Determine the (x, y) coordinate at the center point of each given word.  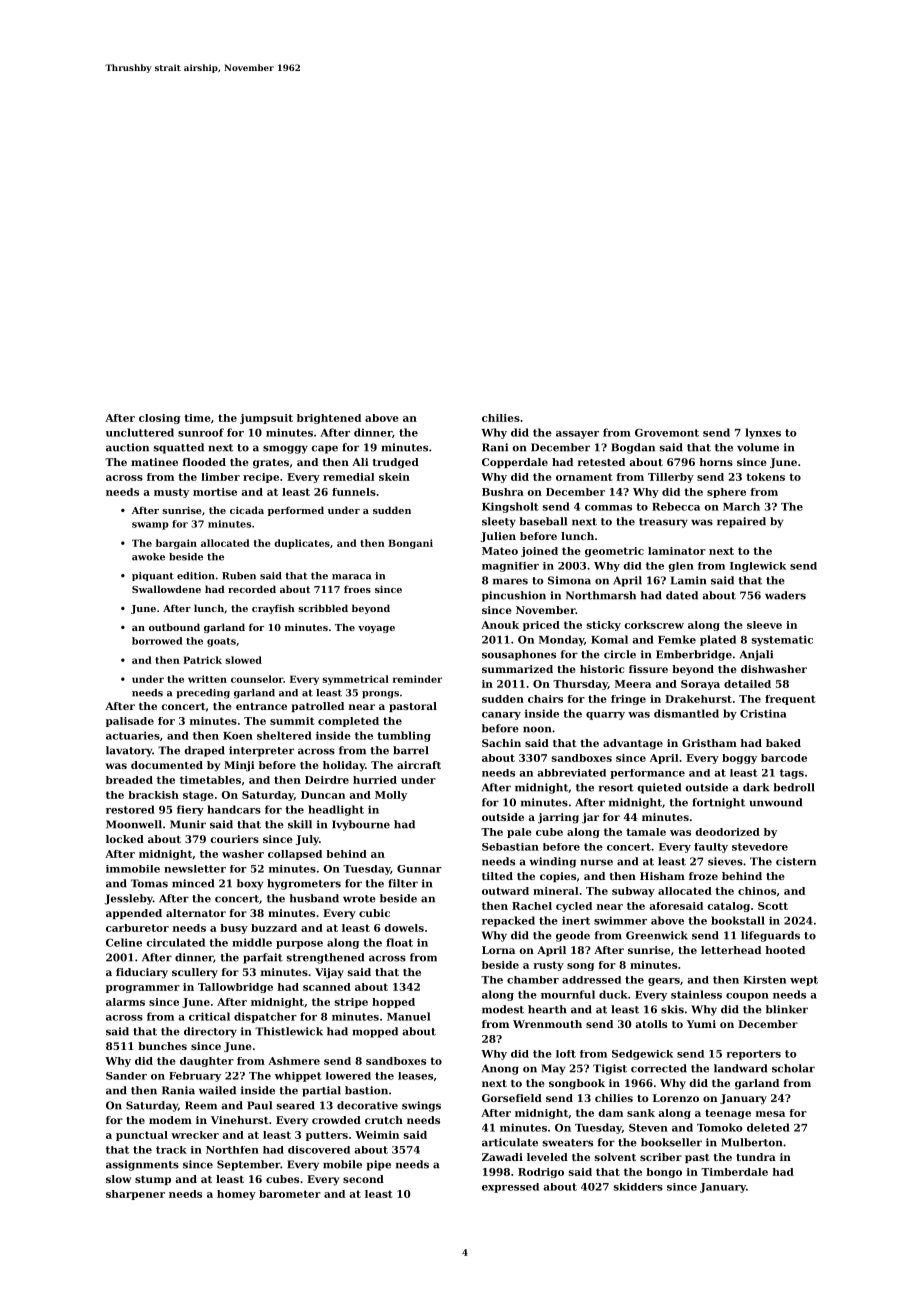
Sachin (501, 743)
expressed (510, 1188)
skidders (638, 1187)
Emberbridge (694, 655)
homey (236, 1195)
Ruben (239, 576)
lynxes (763, 433)
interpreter (261, 751)
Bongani (410, 544)
